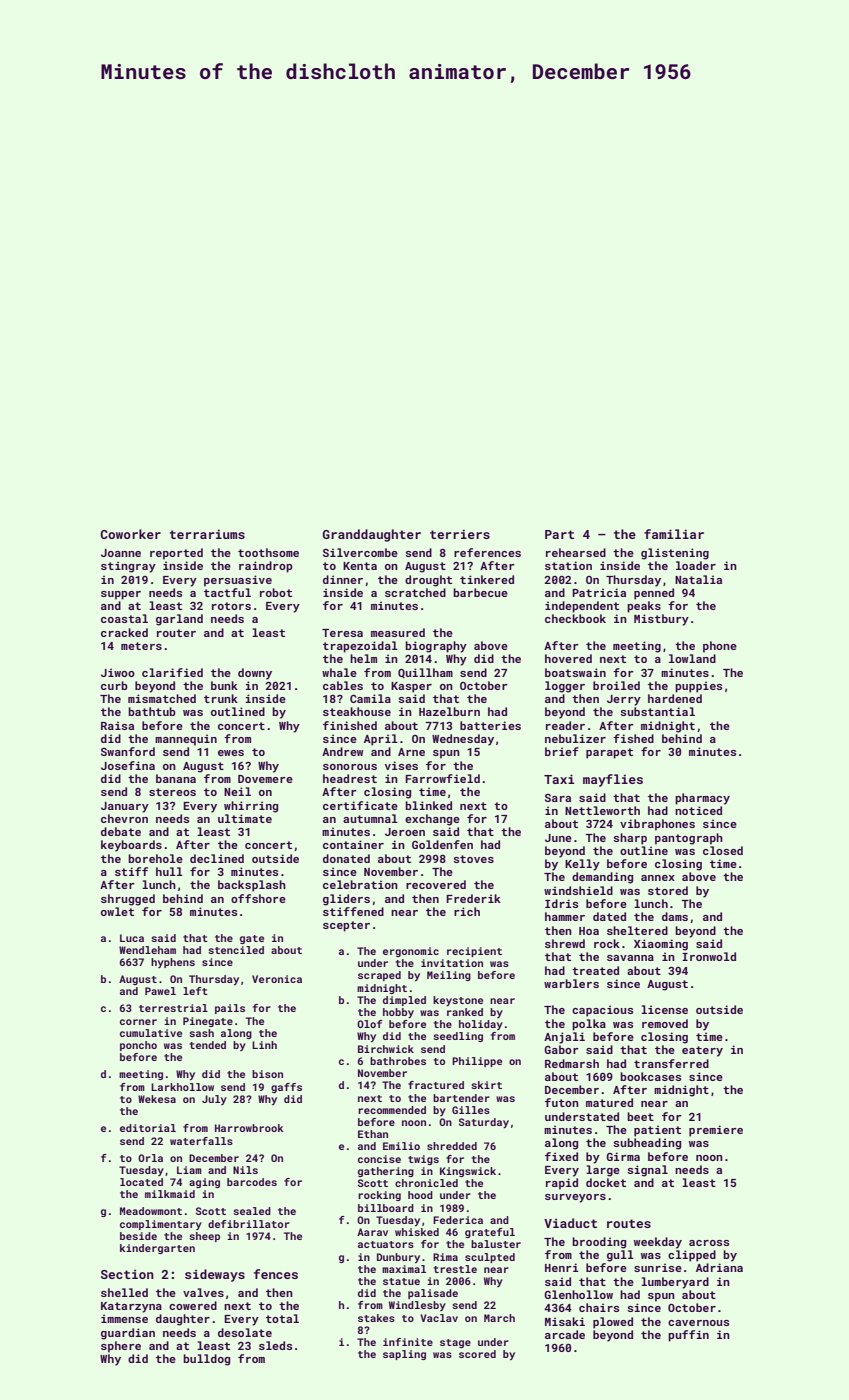 Image resolution: width=849 pixels, height=1400 pixels. I want to click on Coworker, so click(130, 534).
